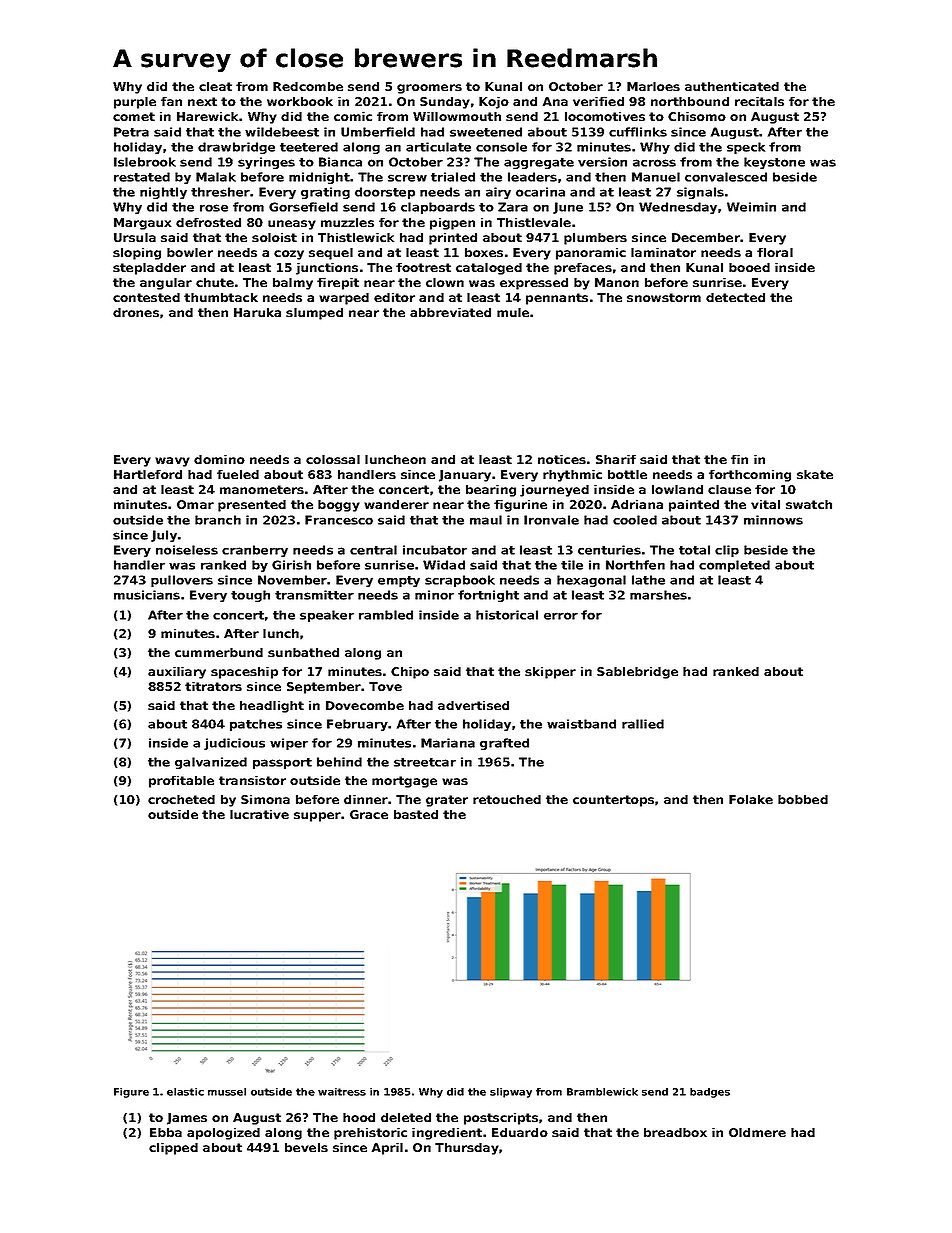  What do you see at coordinates (491, 491) in the screenshot?
I see `bearing` at bounding box center [491, 491].
